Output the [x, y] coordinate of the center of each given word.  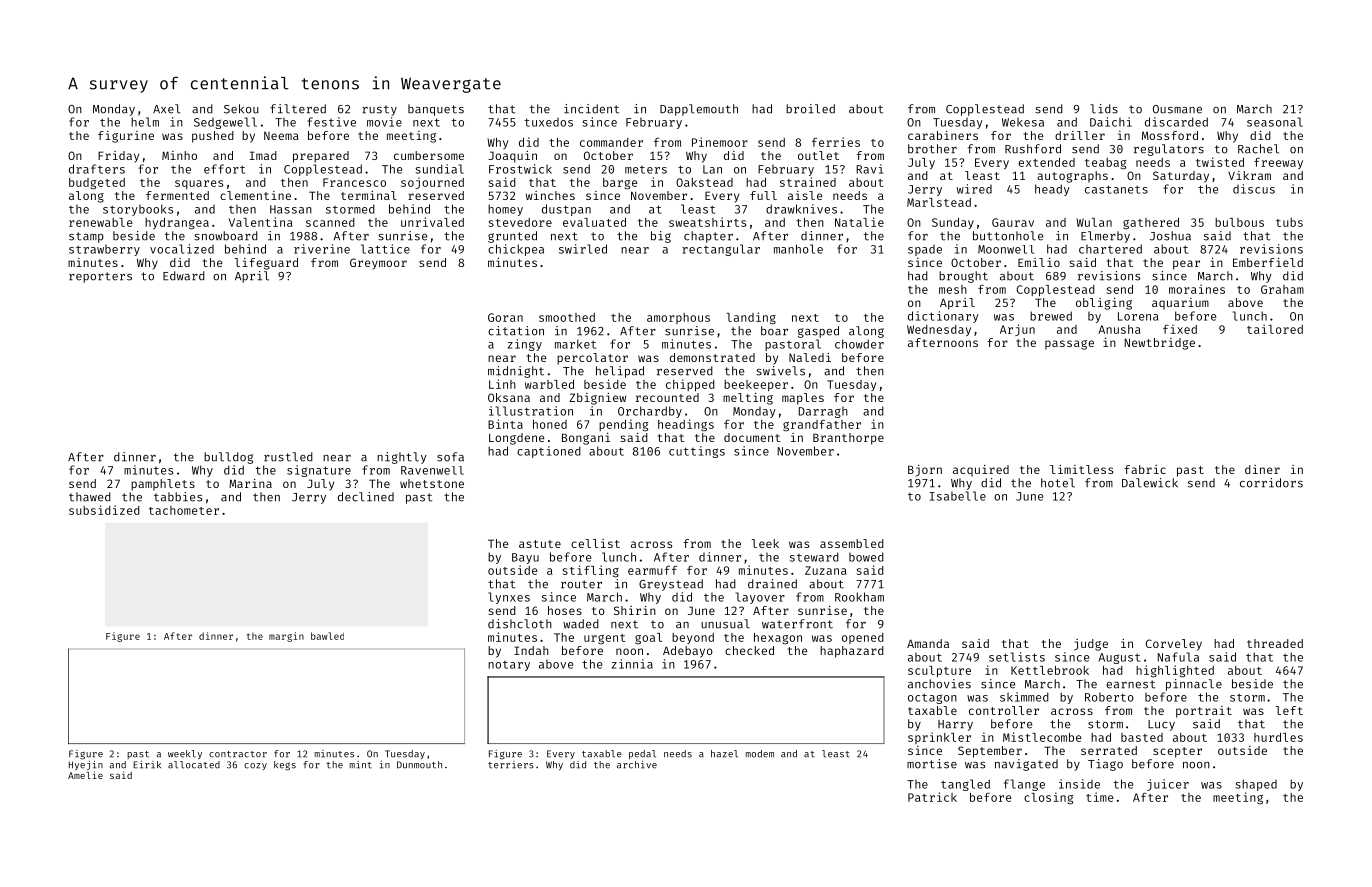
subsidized [104, 510]
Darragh [823, 412]
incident [591, 109]
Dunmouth [419, 765]
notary [509, 666]
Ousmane [1177, 109]
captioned [549, 452]
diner [1262, 469]
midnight [516, 372]
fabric [1145, 469]
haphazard [852, 652]
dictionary [943, 317]
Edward [184, 276]
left [1289, 710]
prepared [321, 157]
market [575, 344]
